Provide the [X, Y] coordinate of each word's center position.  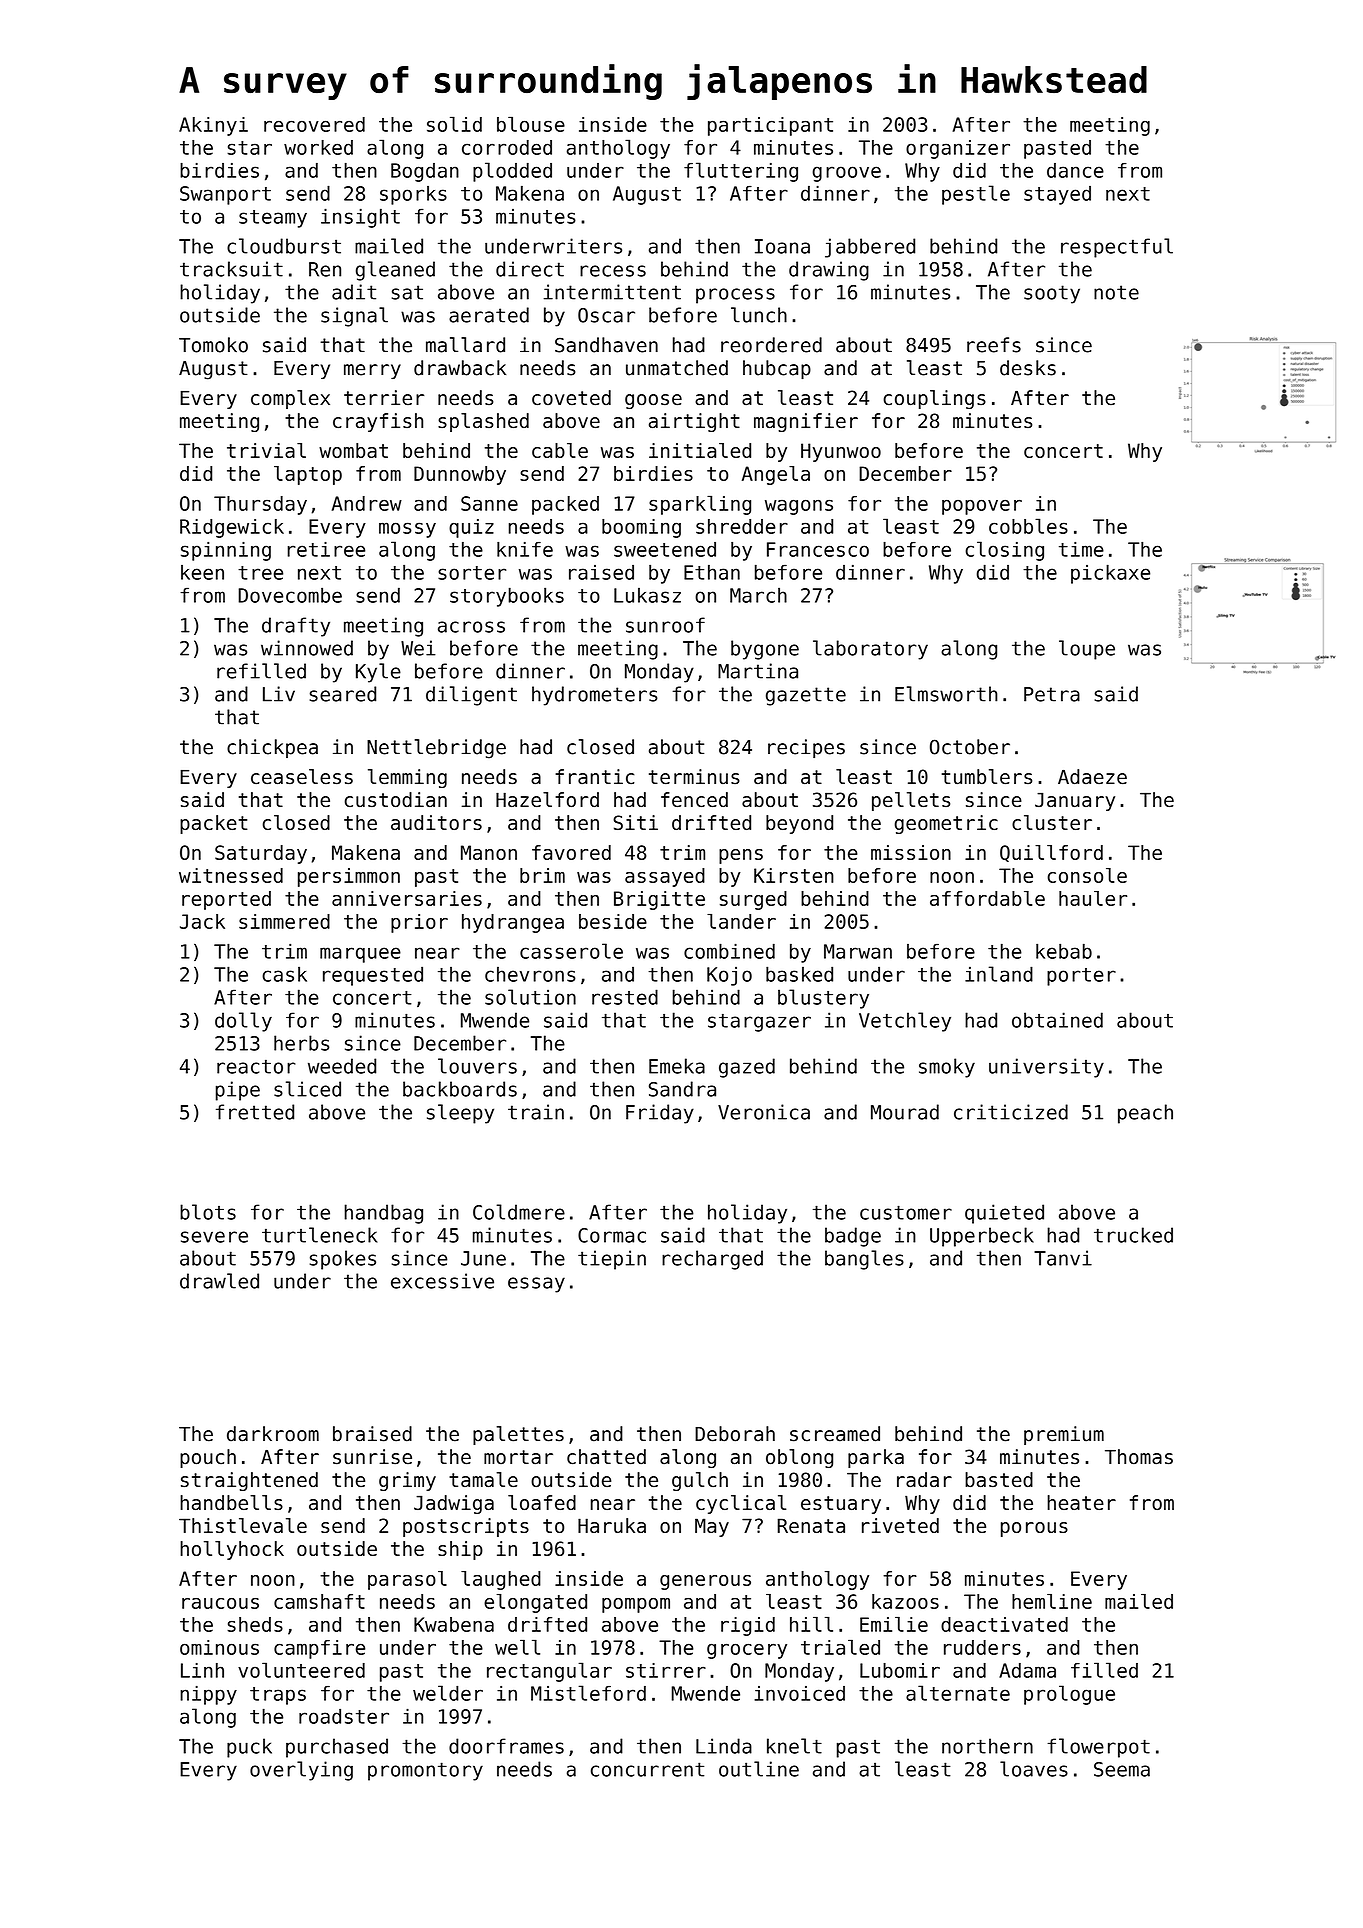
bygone [765, 650]
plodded [512, 172]
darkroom [273, 1434]
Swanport [225, 195]
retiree [326, 549]
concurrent [647, 1769]
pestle [976, 195]
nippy [208, 1695]
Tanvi [1063, 1258]
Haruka [612, 1525]
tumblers [987, 777]
